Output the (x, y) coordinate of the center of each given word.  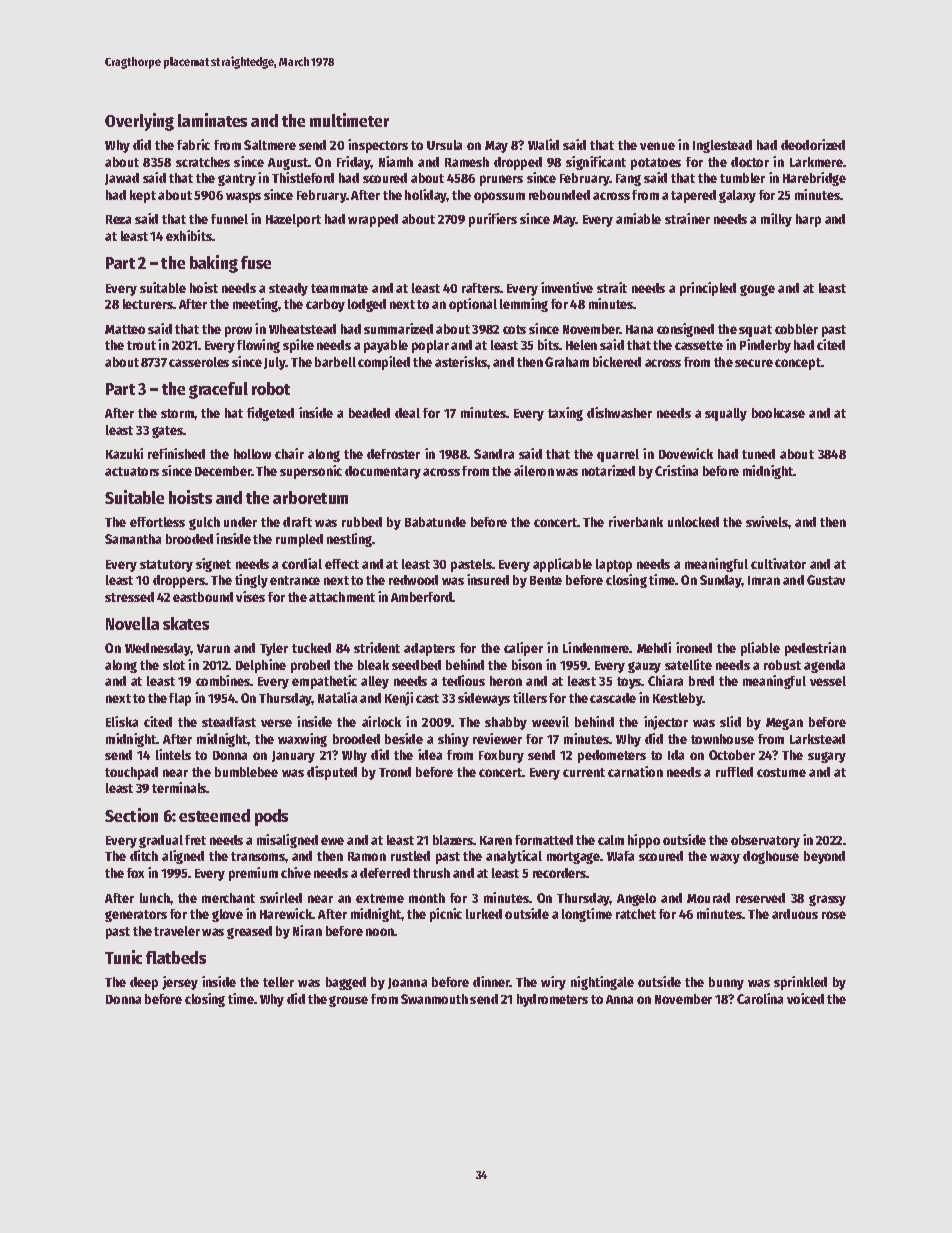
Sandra (494, 454)
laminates (212, 120)
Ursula (444, 145)
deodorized (813, 144)
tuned (758, 454)
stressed (129, 597)
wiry (553, 983)
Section (131, 815)
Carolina (760, 998)
